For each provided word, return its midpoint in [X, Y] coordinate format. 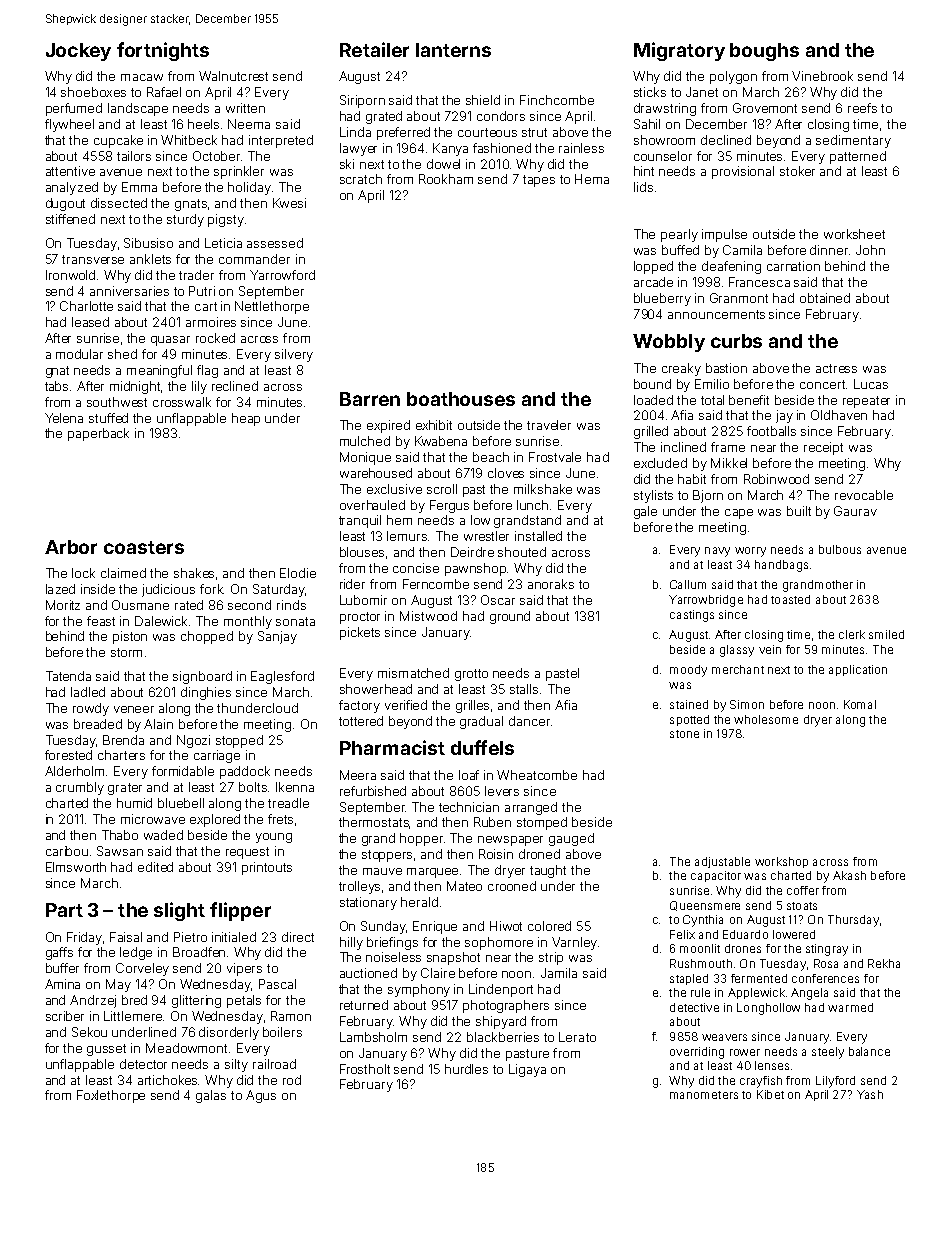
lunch [532, 505]
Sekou [89, 1032]
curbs [736, 341]
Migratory [679, 51]
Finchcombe [557, 100]
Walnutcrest [233, 76]
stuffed [108, 418]
